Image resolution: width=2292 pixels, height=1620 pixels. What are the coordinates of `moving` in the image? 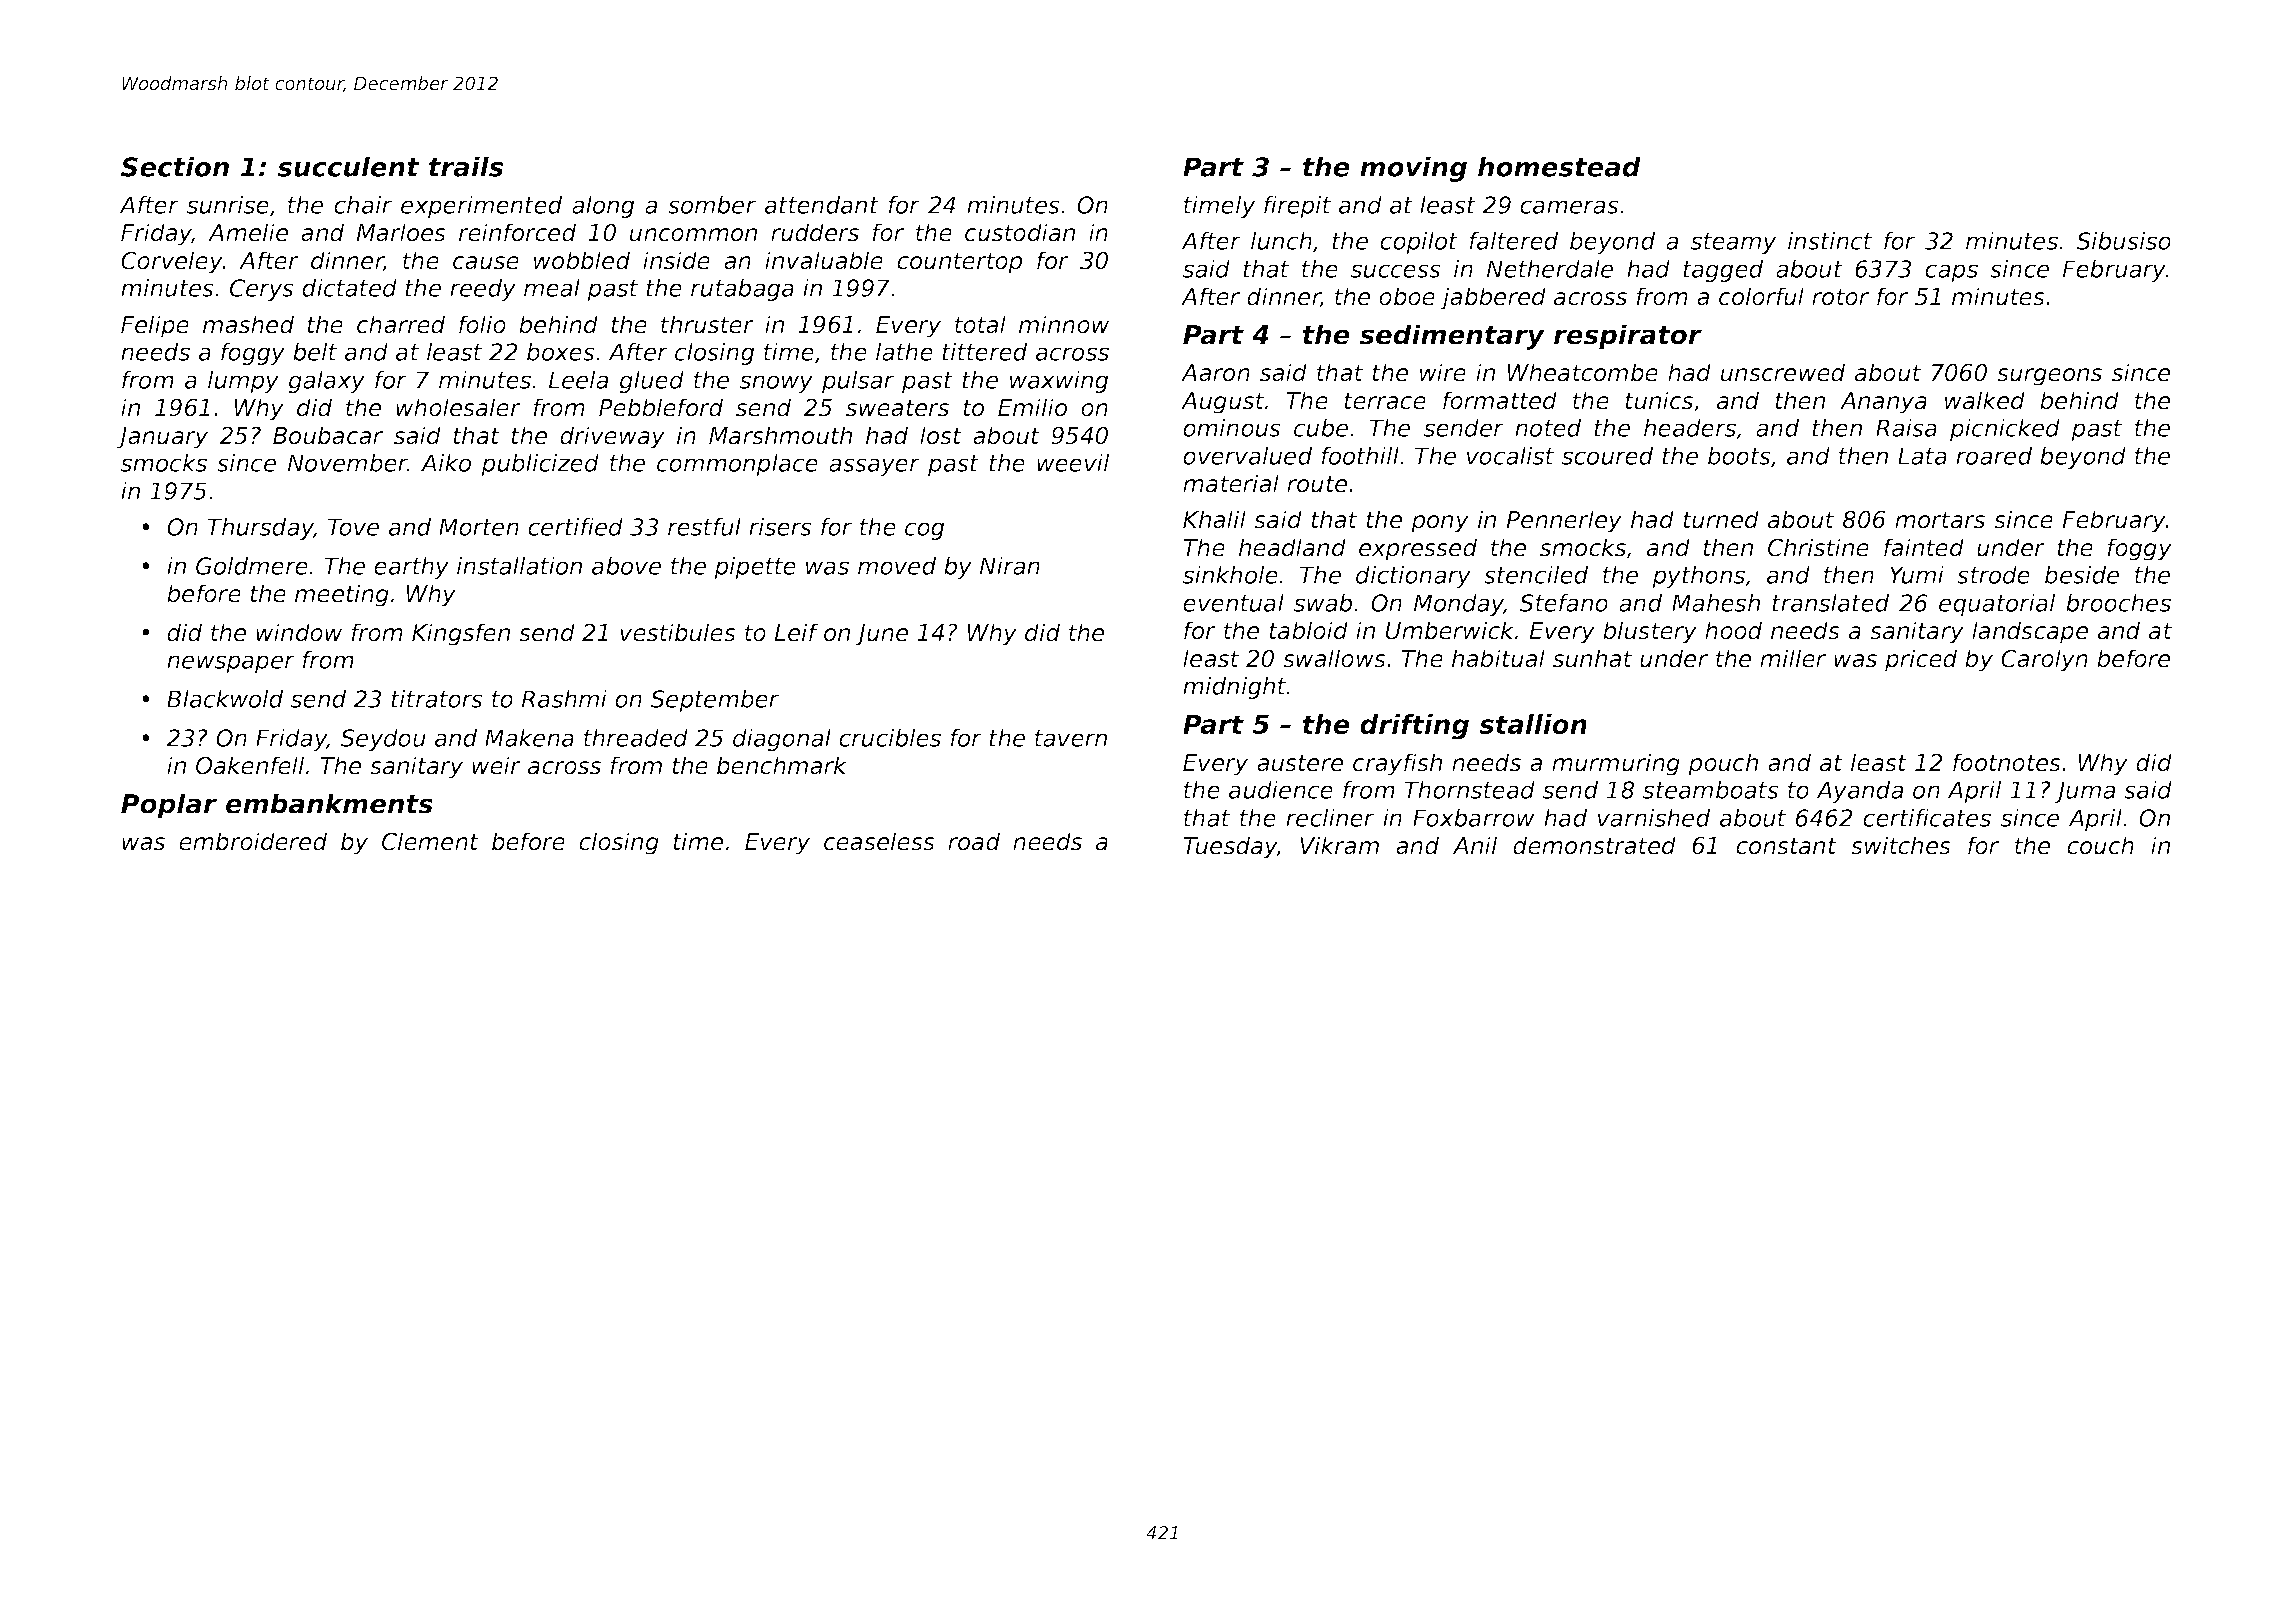 It's located at (1413, 169).
